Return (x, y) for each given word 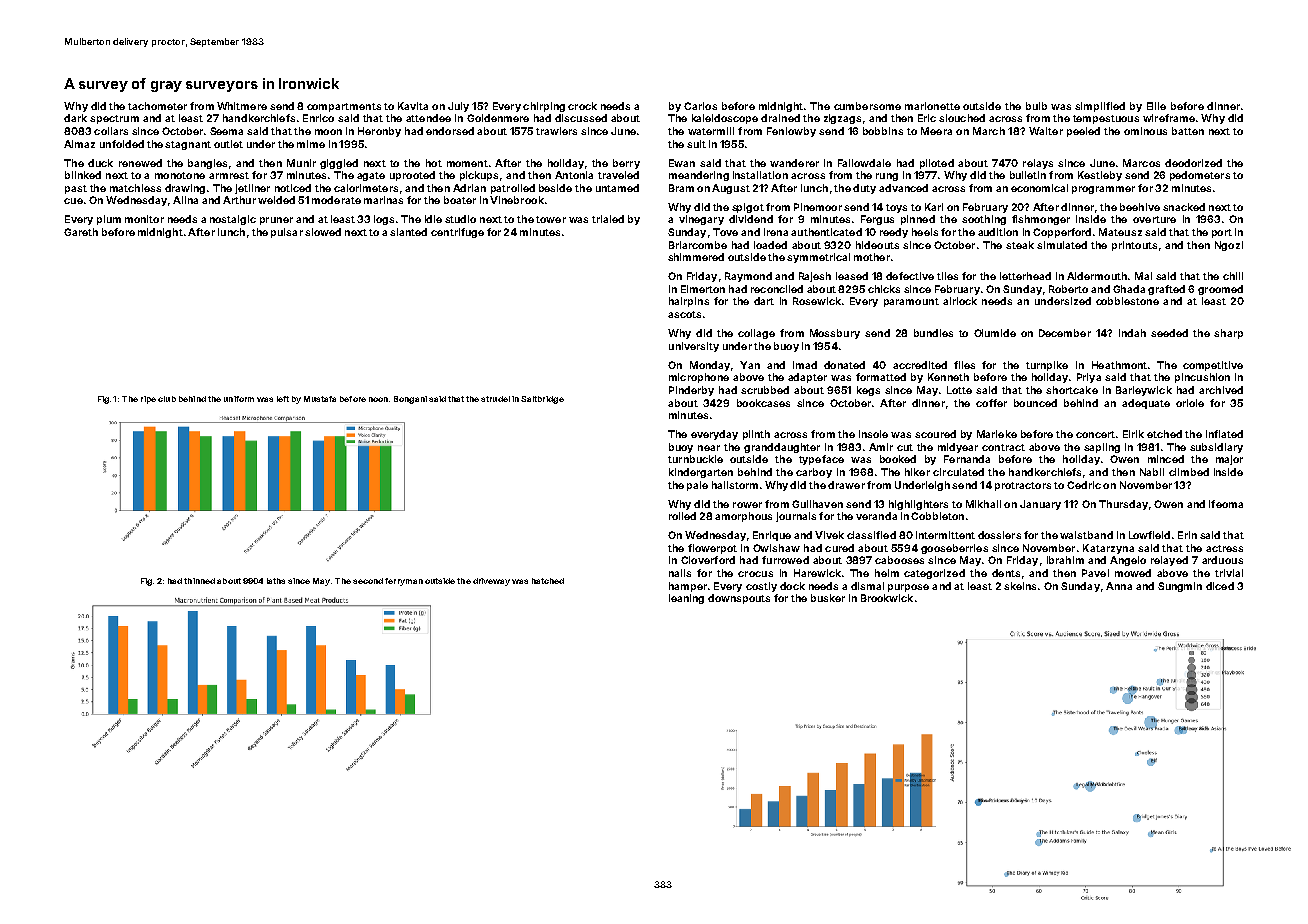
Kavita (413, 106)
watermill (711, 131)
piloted (937, 164)
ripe (148, 400)
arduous (1222, 560)
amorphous (743, 517)
